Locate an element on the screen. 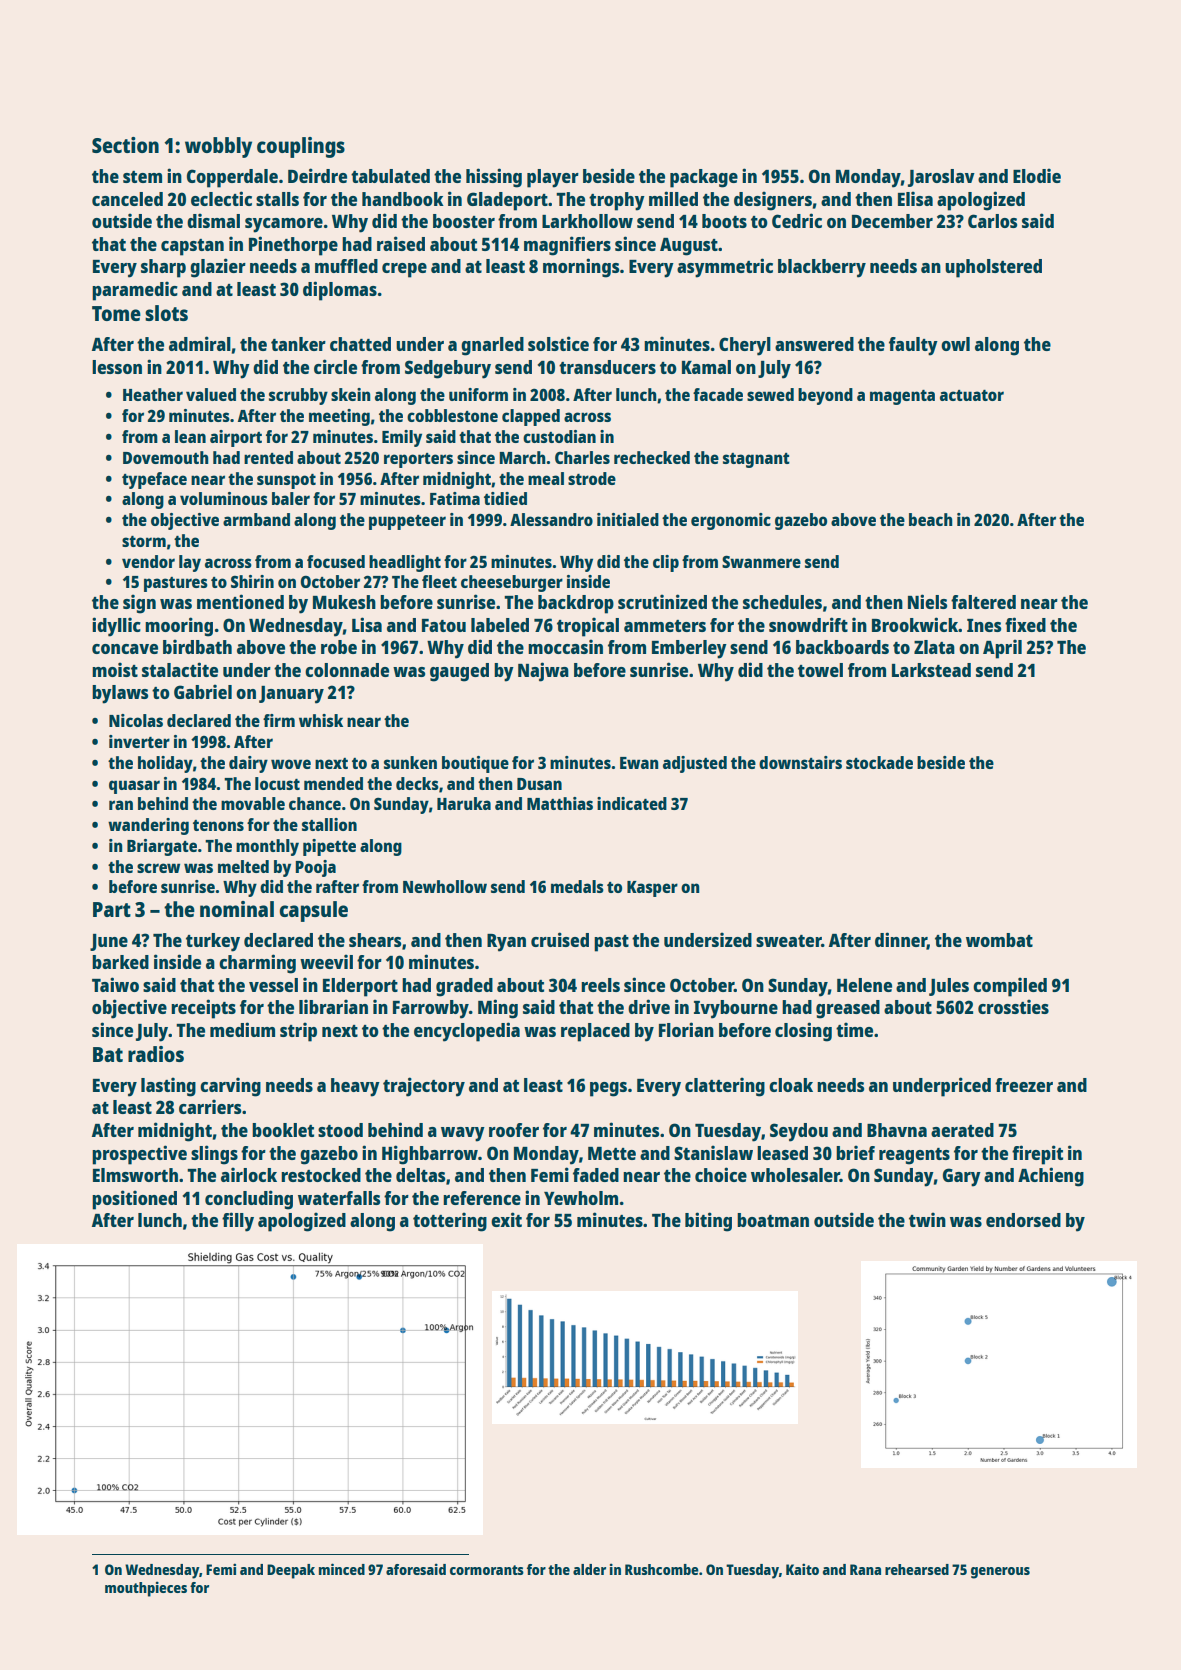  fixed is located at coordinates (1025, 624).
